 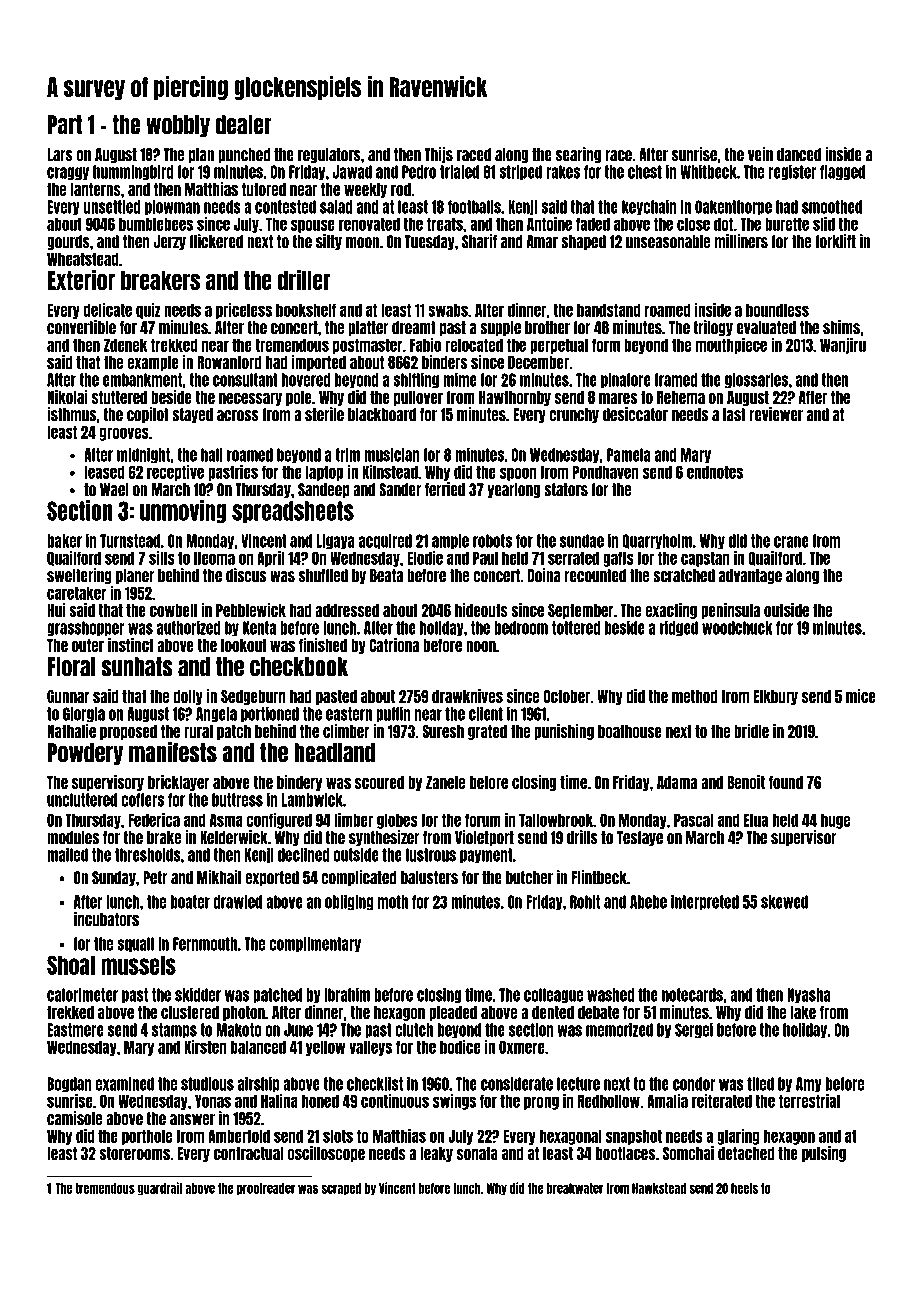 What do you see at coordinates (553, 996) in the screenshot?
I see `colleague` at bounding box center [553, 996].
